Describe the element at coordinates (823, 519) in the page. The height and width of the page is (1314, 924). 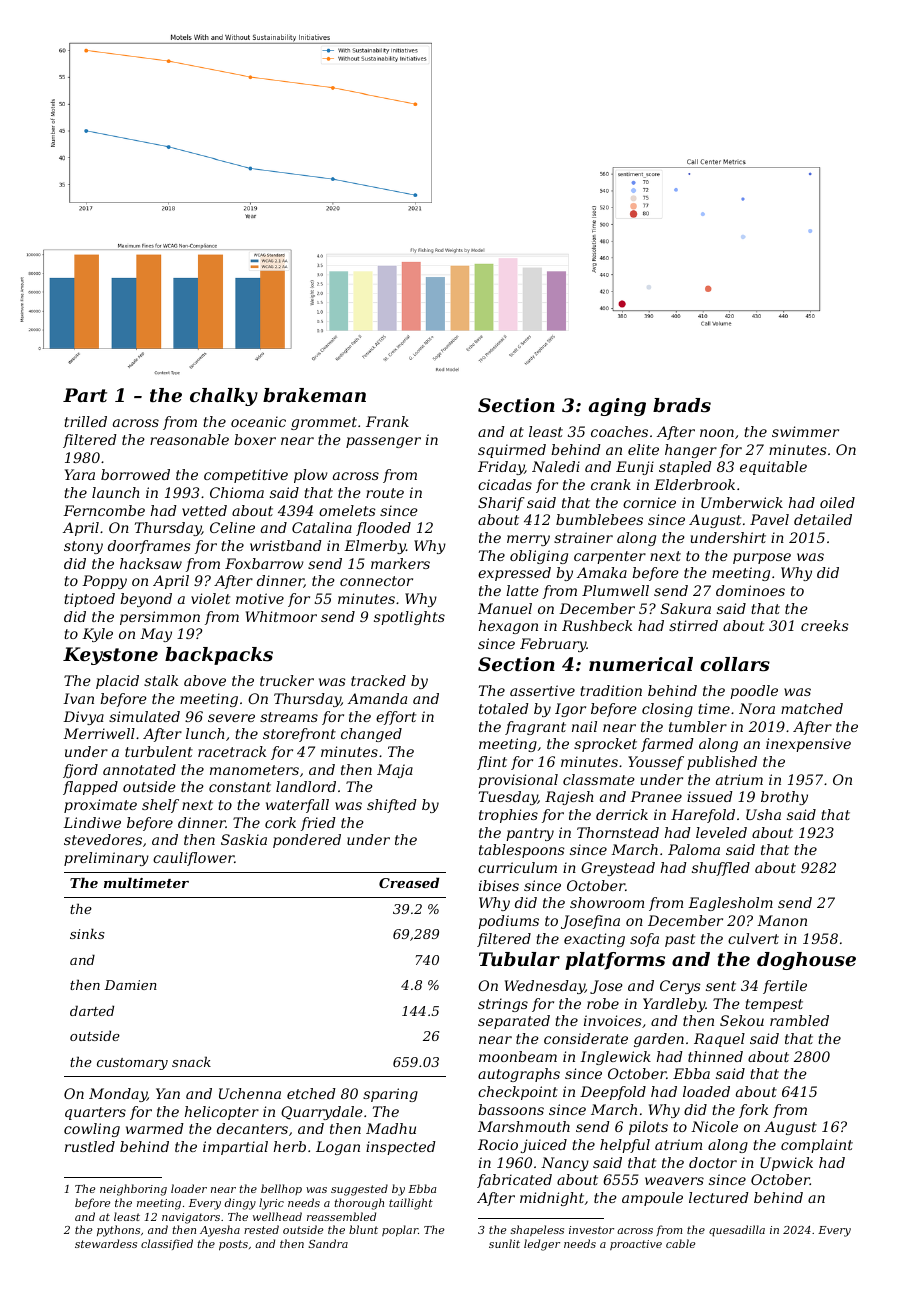
I see `detailed` at that location.
